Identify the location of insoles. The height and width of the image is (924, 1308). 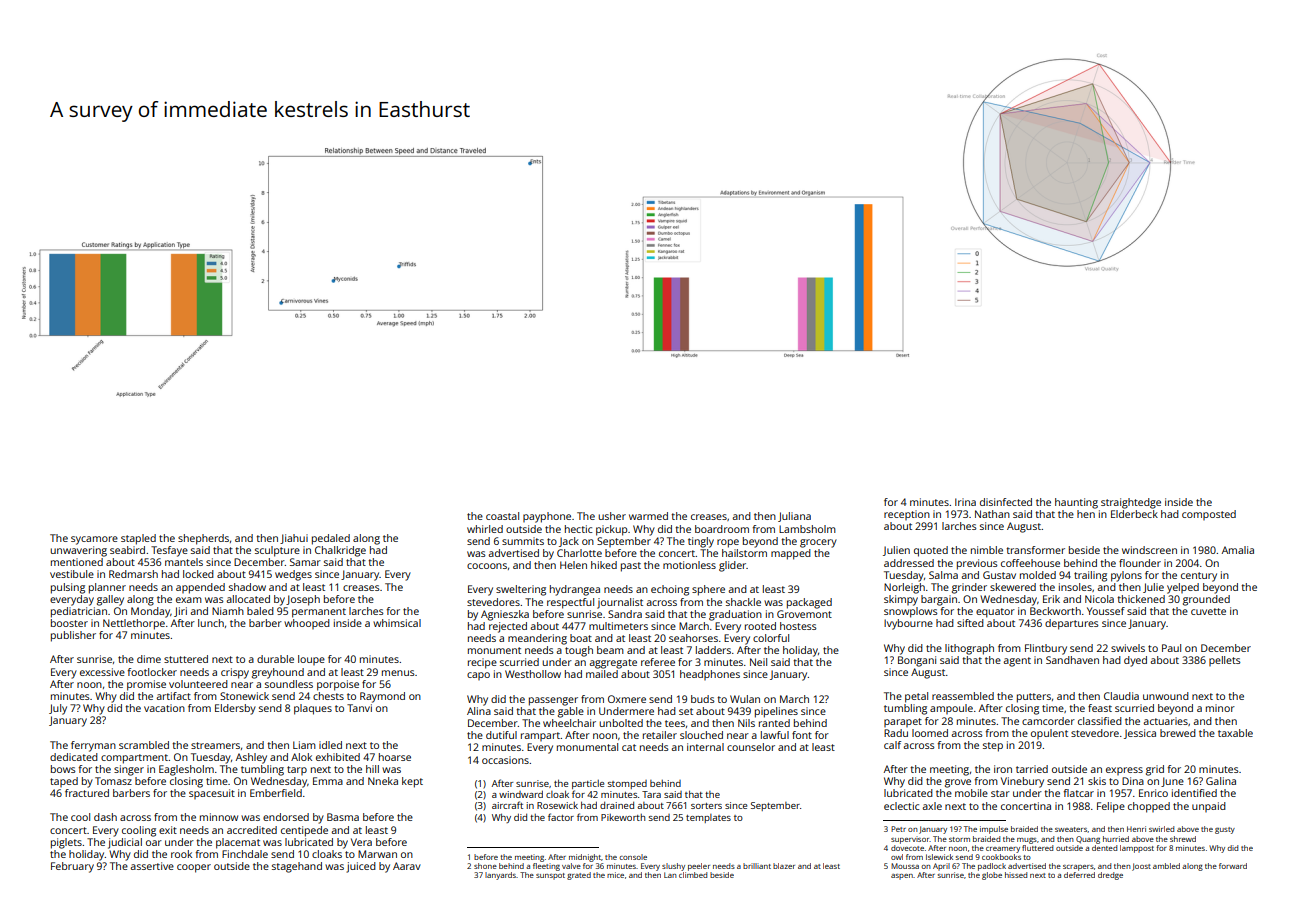
(1075, 587).
